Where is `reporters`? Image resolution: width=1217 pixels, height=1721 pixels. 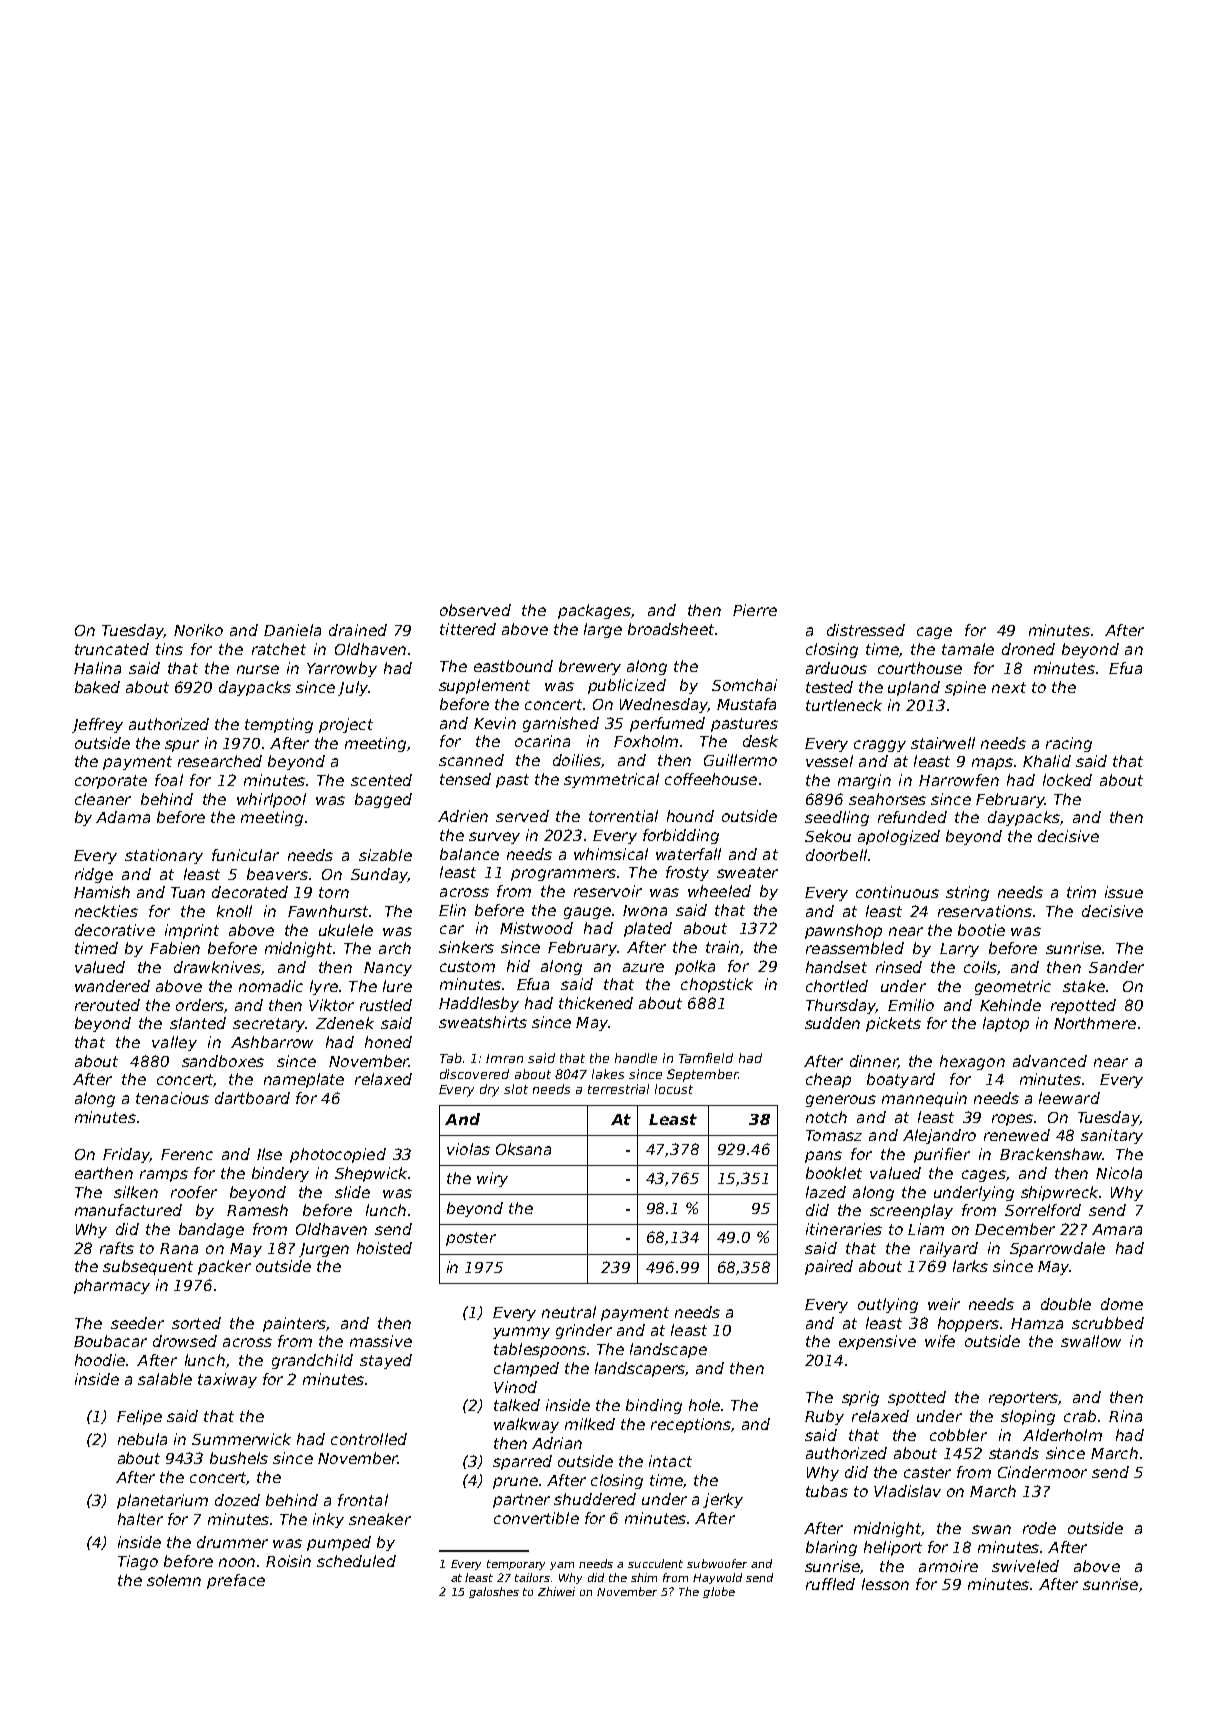
reporters is located at coordinates (1023, 1399).
